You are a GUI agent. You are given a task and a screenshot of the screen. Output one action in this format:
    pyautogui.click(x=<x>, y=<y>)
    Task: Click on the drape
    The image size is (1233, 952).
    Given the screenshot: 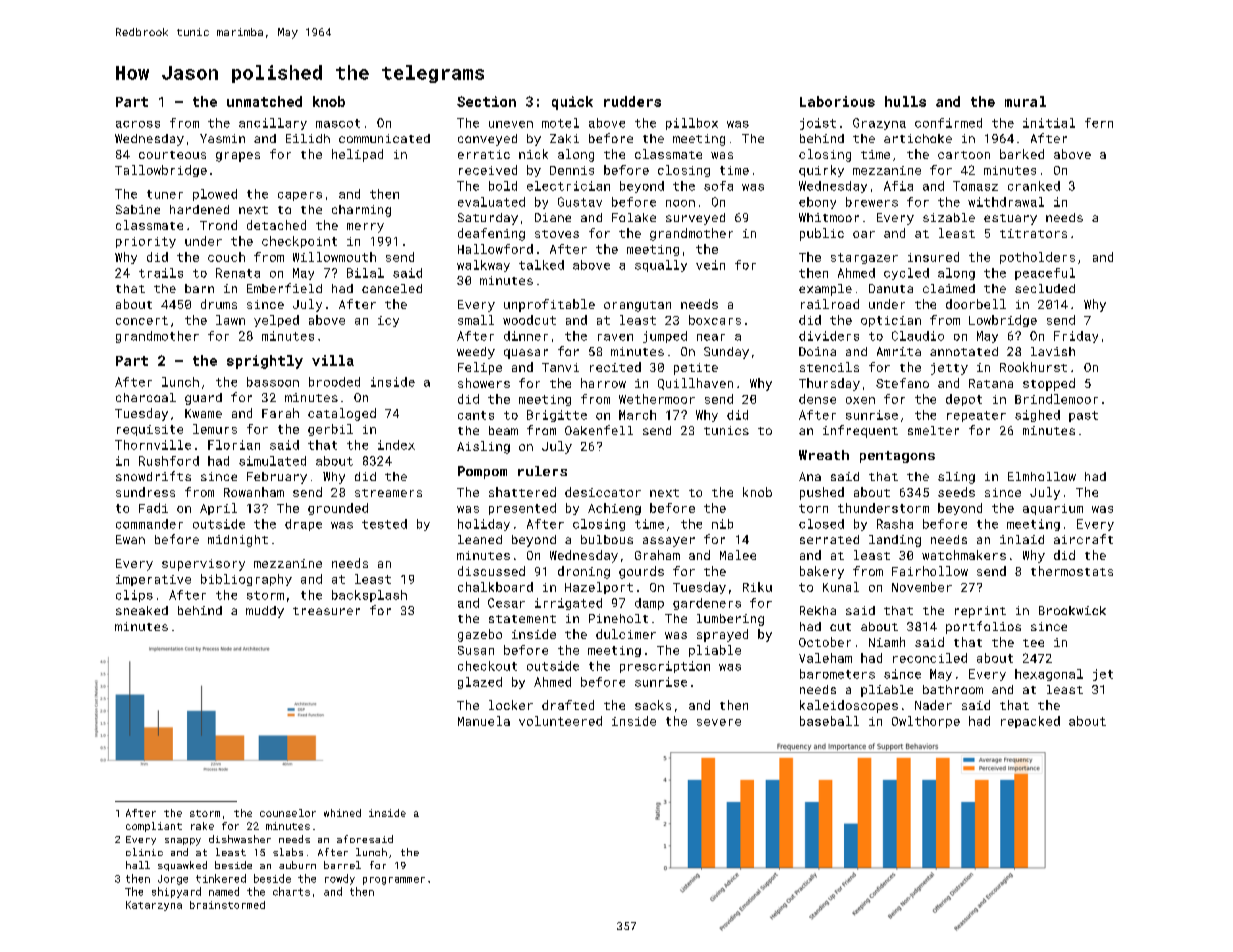 What is the action you would take?
    pyautogui.click(x=303, y=525)
